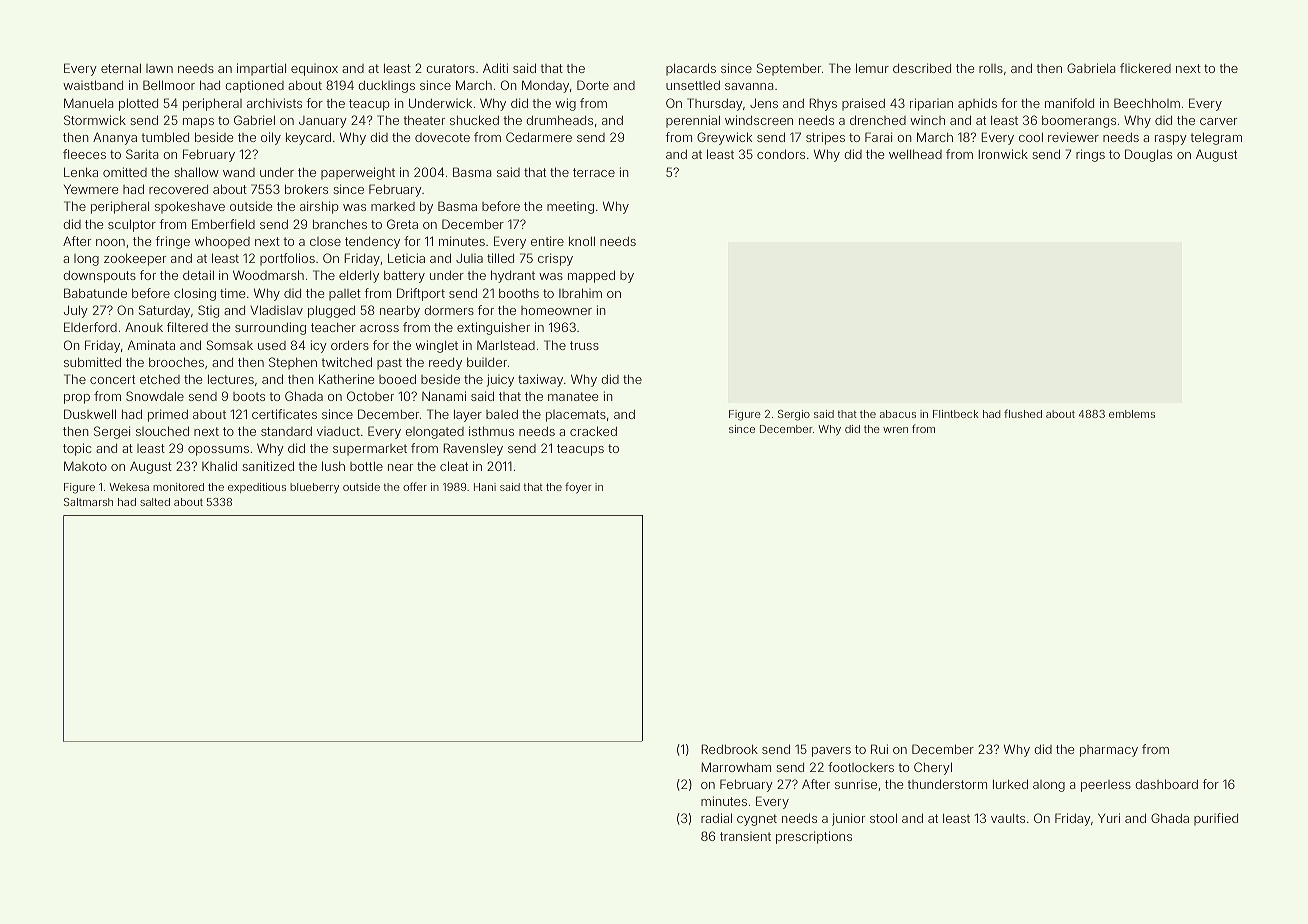 The height and width of the document is (924, 1308). What do you see at coordinates (162, 431) in the document?
I see `slouched` at bounding box center [162, 431].
